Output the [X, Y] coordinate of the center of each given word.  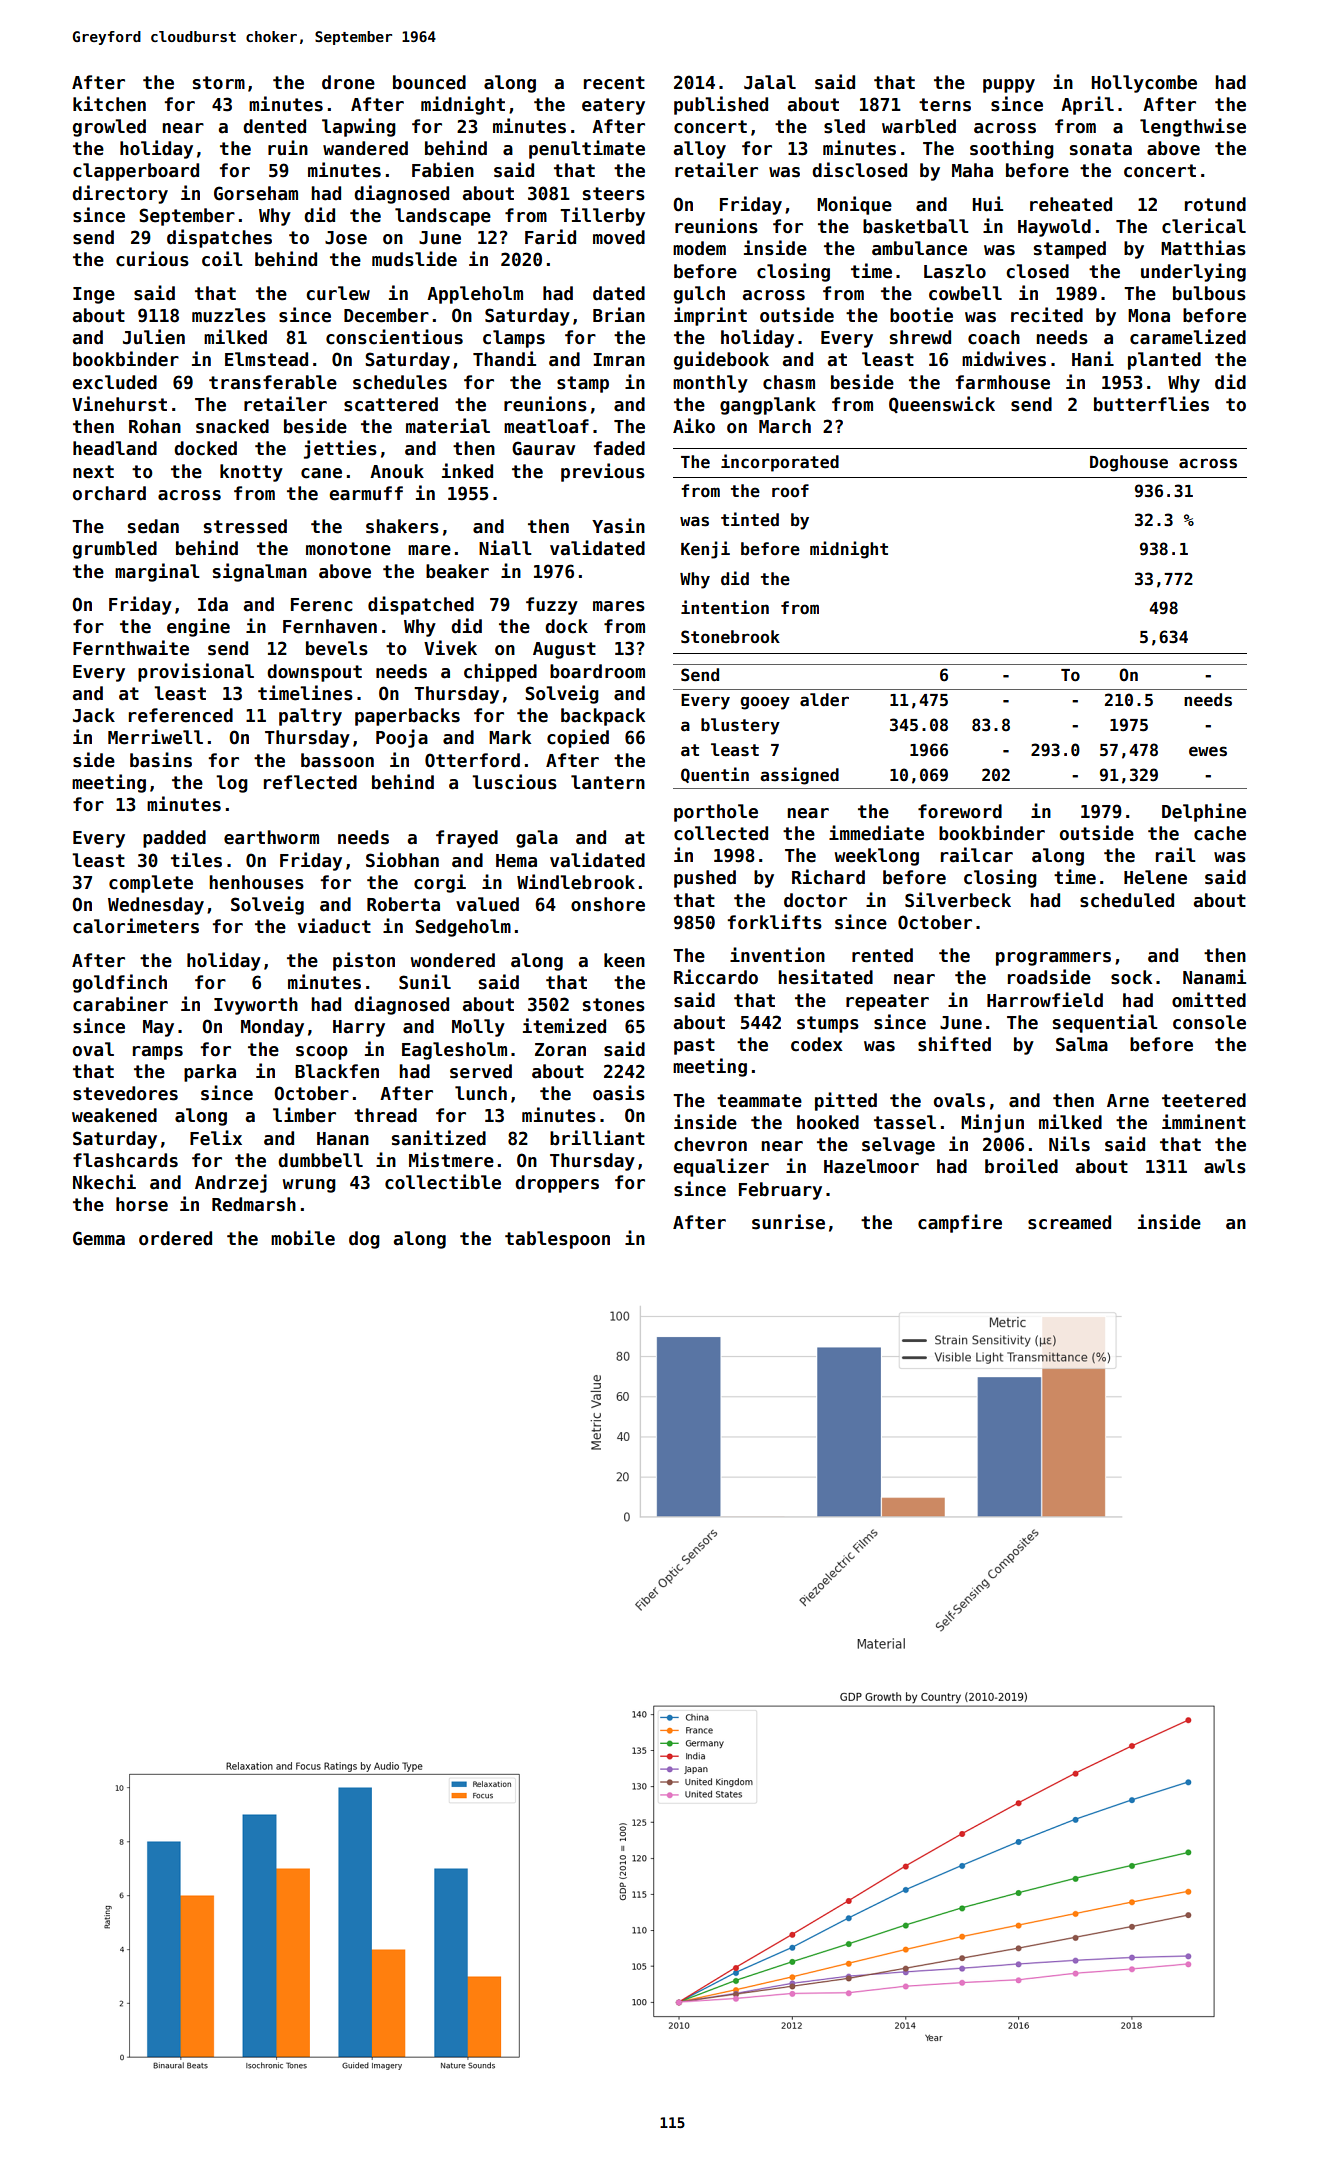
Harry [359, 1028]
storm [219, 83]
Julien [154, 337]
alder [824, 700]
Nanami [1214, 977]
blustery [740, 726]
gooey [765, 703]
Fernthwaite [131, 648]
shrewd [920, 337]
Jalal [770, 82]
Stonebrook [730, 637]
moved [619, 237]
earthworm [271, 837]
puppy [1009, 86]
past [694, 1046]
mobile [303, 1238]
